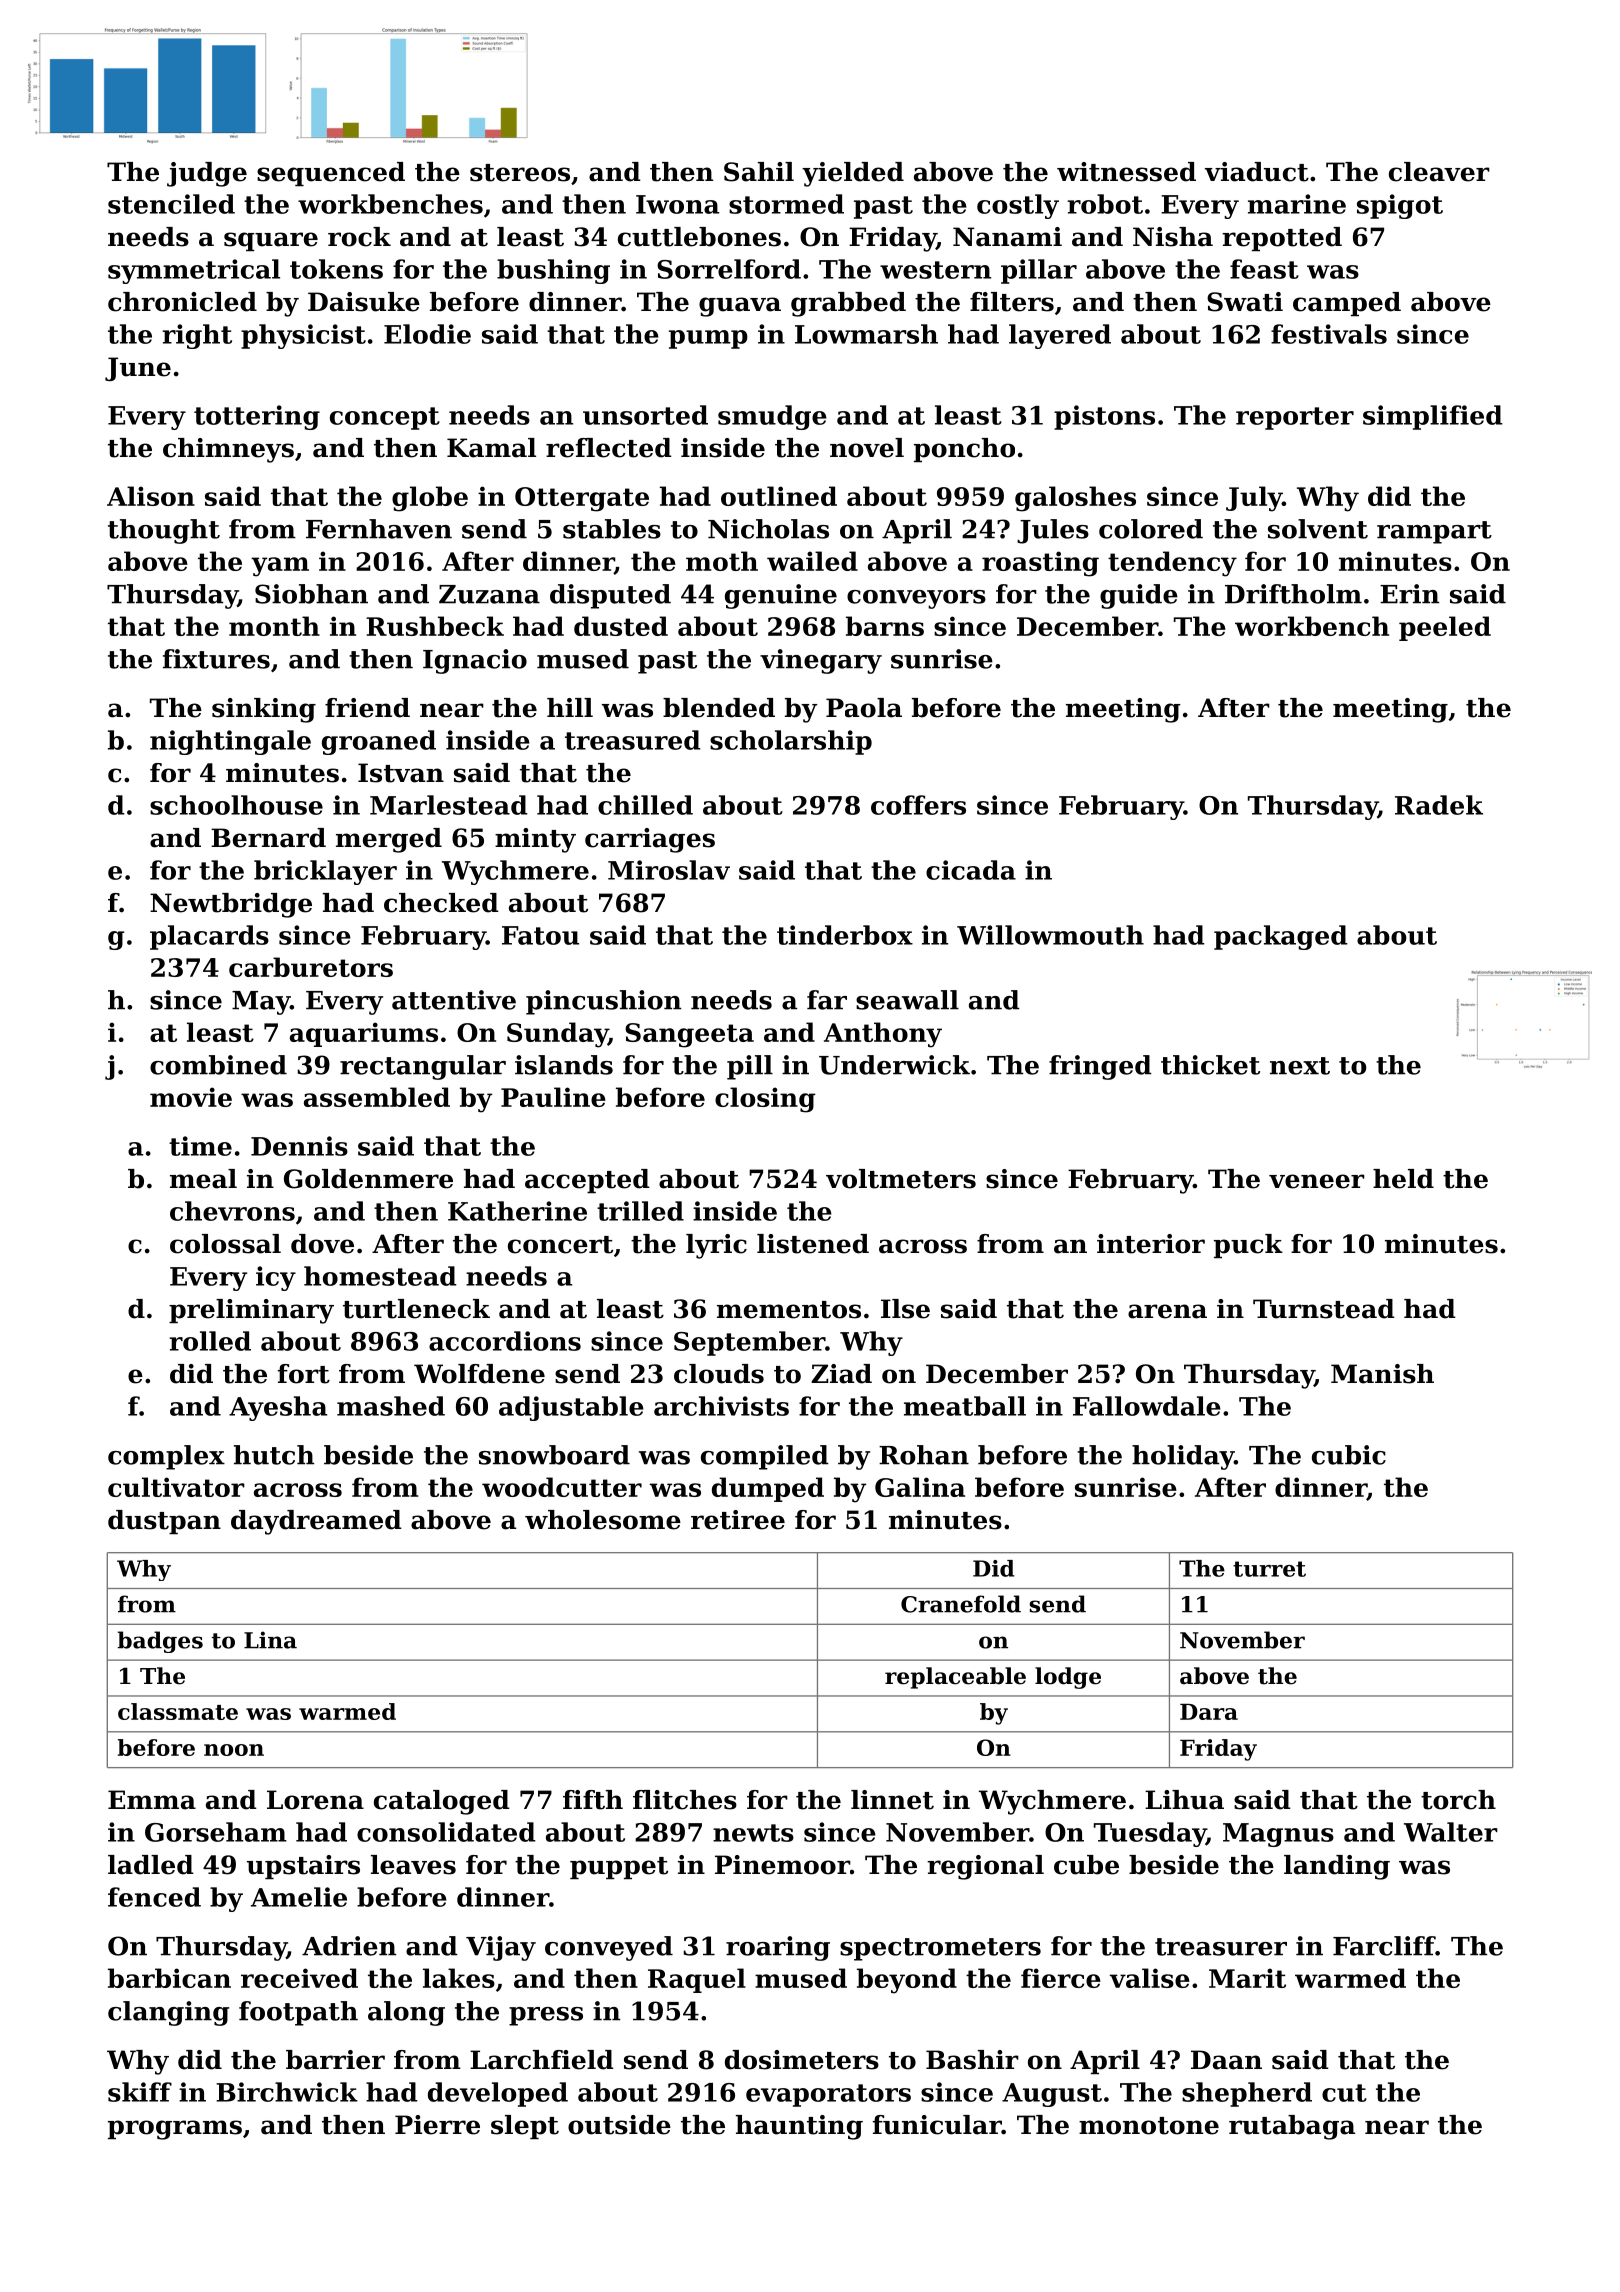 This screenshot has width=1620, height=2292. What do you see at coordinates (1439, 172) in the screenshot?
I see `cleaver` at bounding box center [1439, 172].
